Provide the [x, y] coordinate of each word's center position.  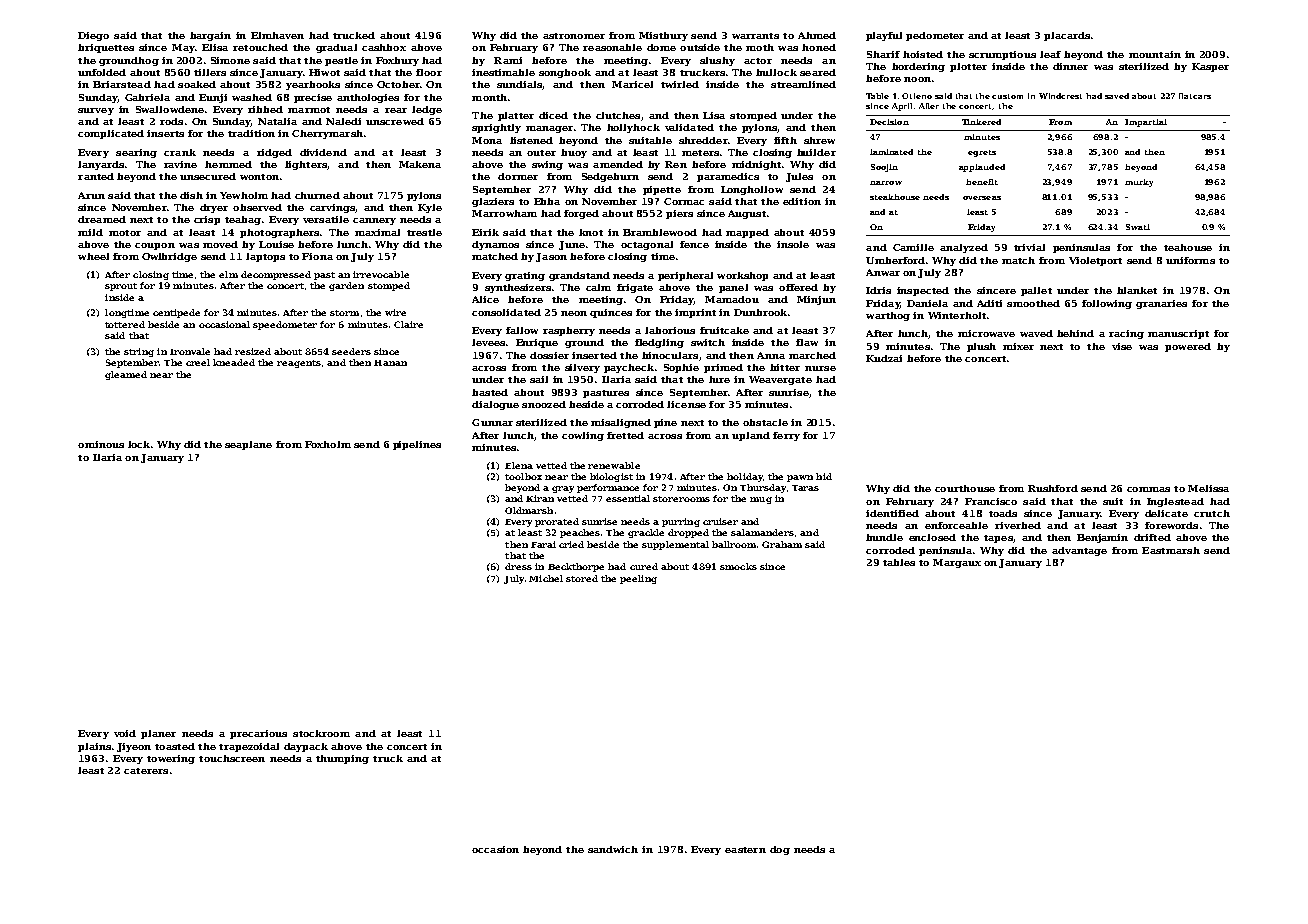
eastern [745, 850]
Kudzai [884, 358]
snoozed [544, 404]
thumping [342, 759]
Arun [91, 195]
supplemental [675, 545]
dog [780, 850]
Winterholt [957, 315]
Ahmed [817, 35]
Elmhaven [277, 35]
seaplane [248, 445]
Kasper [1210, 67]
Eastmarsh [1171, 550]
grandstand [579, 276]
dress [518, 566]
